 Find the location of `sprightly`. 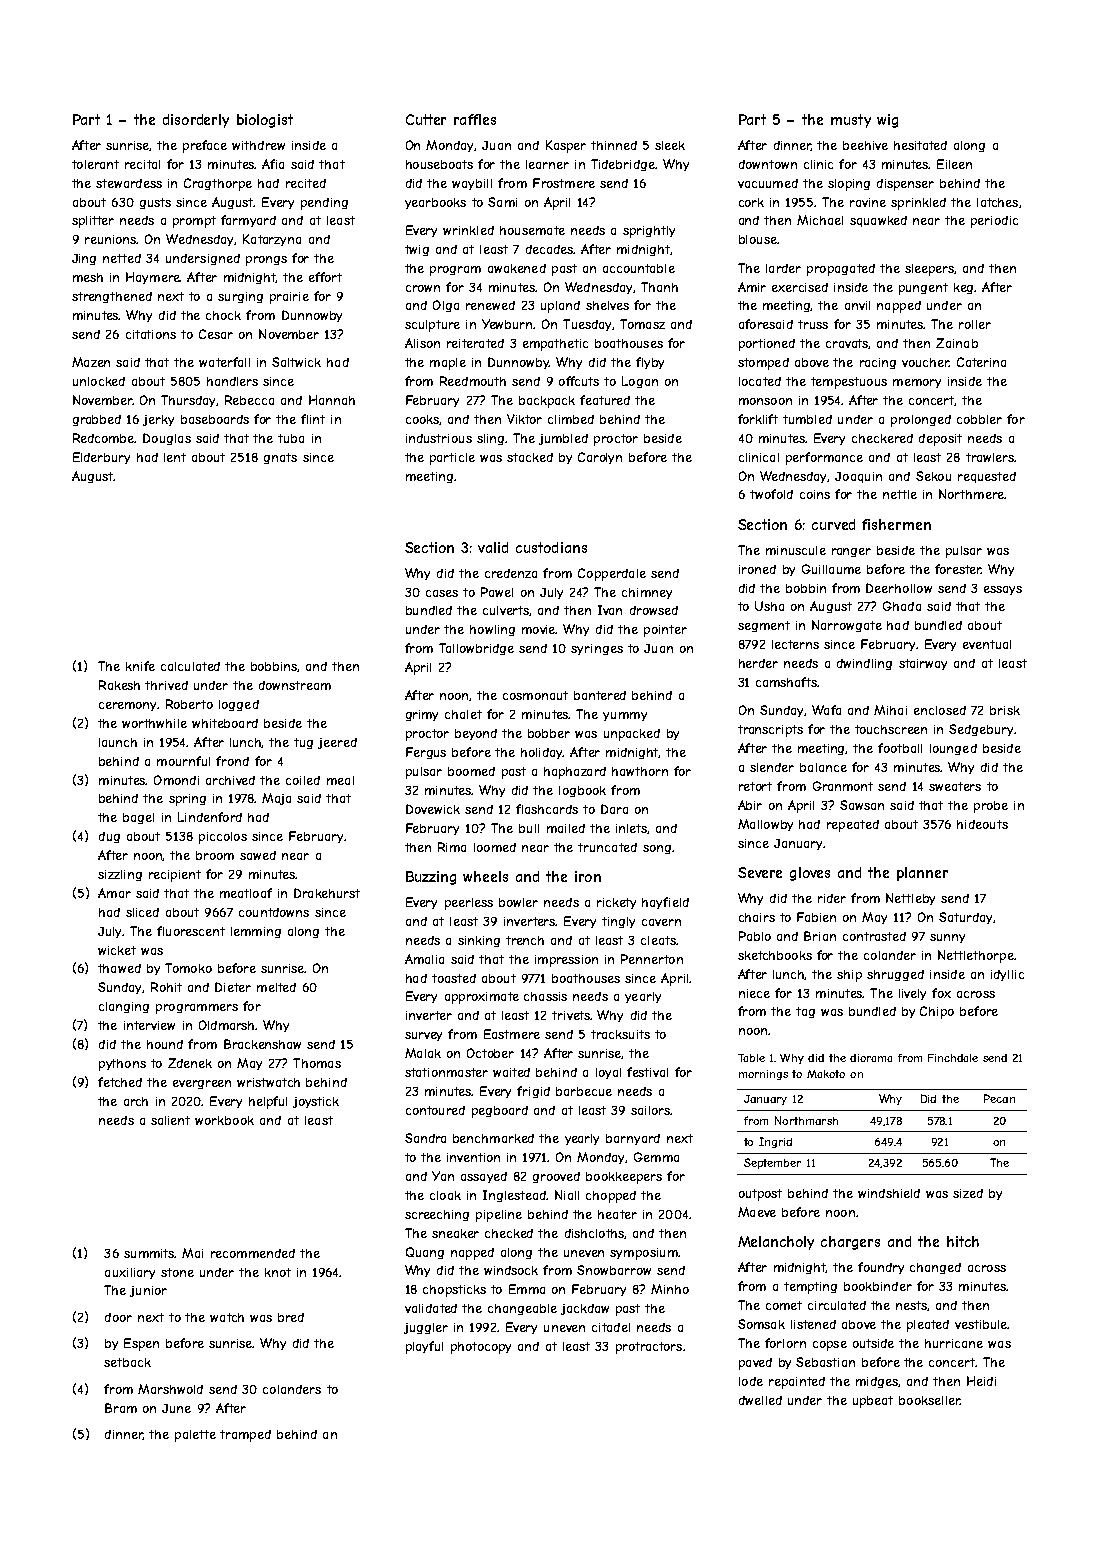

sprightly is located at coordinates (649, 232).
